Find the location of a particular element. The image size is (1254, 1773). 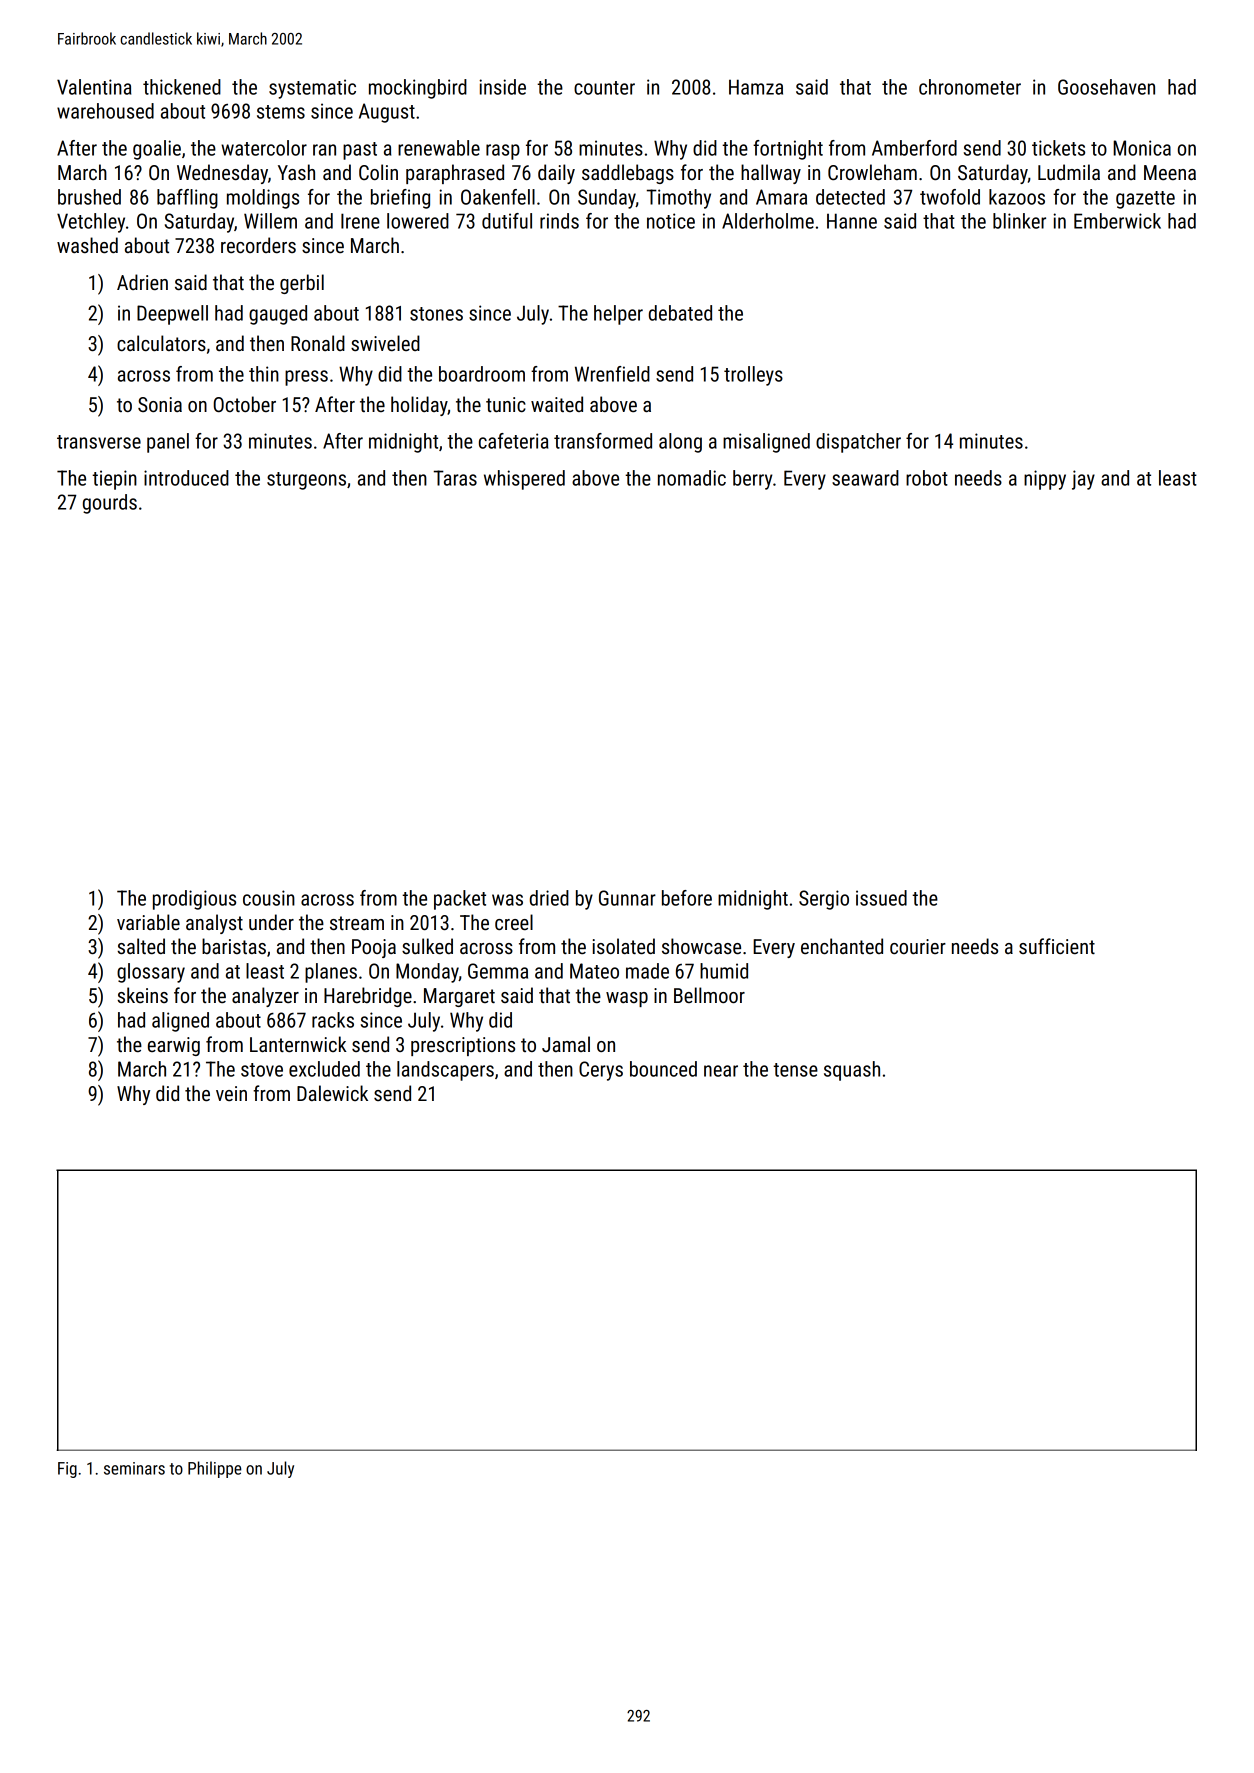

Wrenfield is located at coordinates (612, 374).
